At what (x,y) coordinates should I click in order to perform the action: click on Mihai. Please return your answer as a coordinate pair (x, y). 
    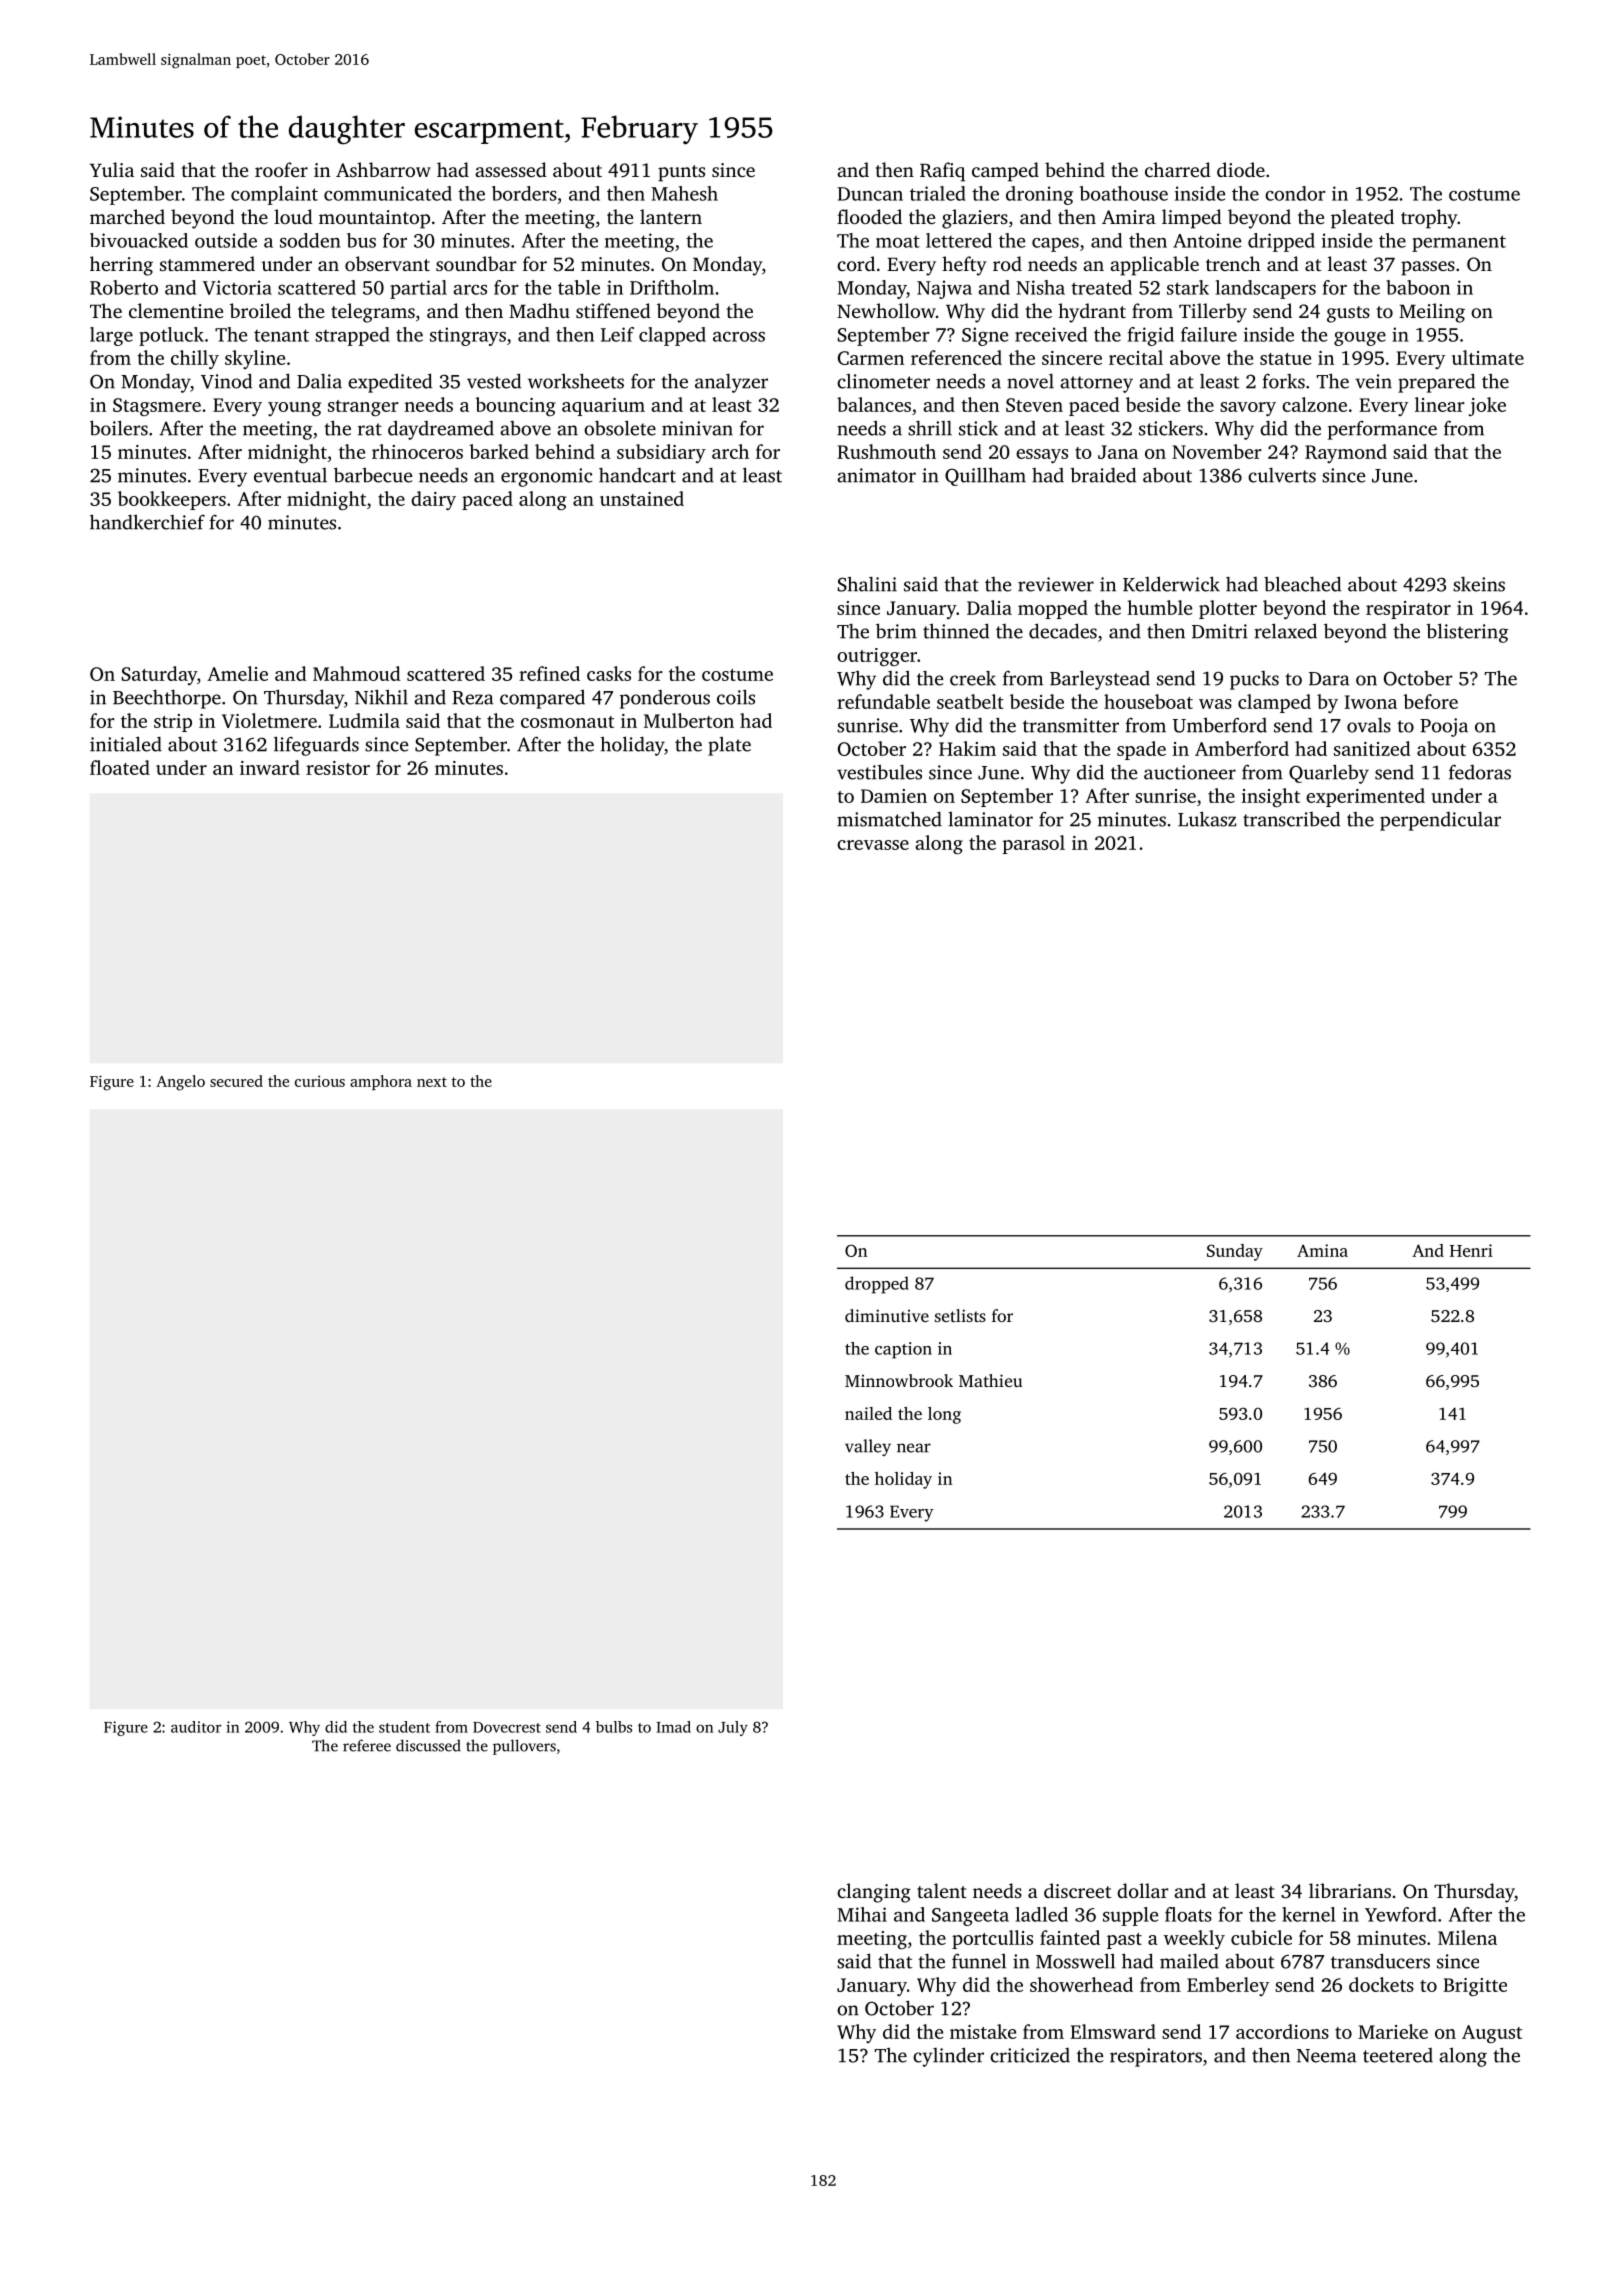
    Looking at the image, I should click on (862, 1914).
